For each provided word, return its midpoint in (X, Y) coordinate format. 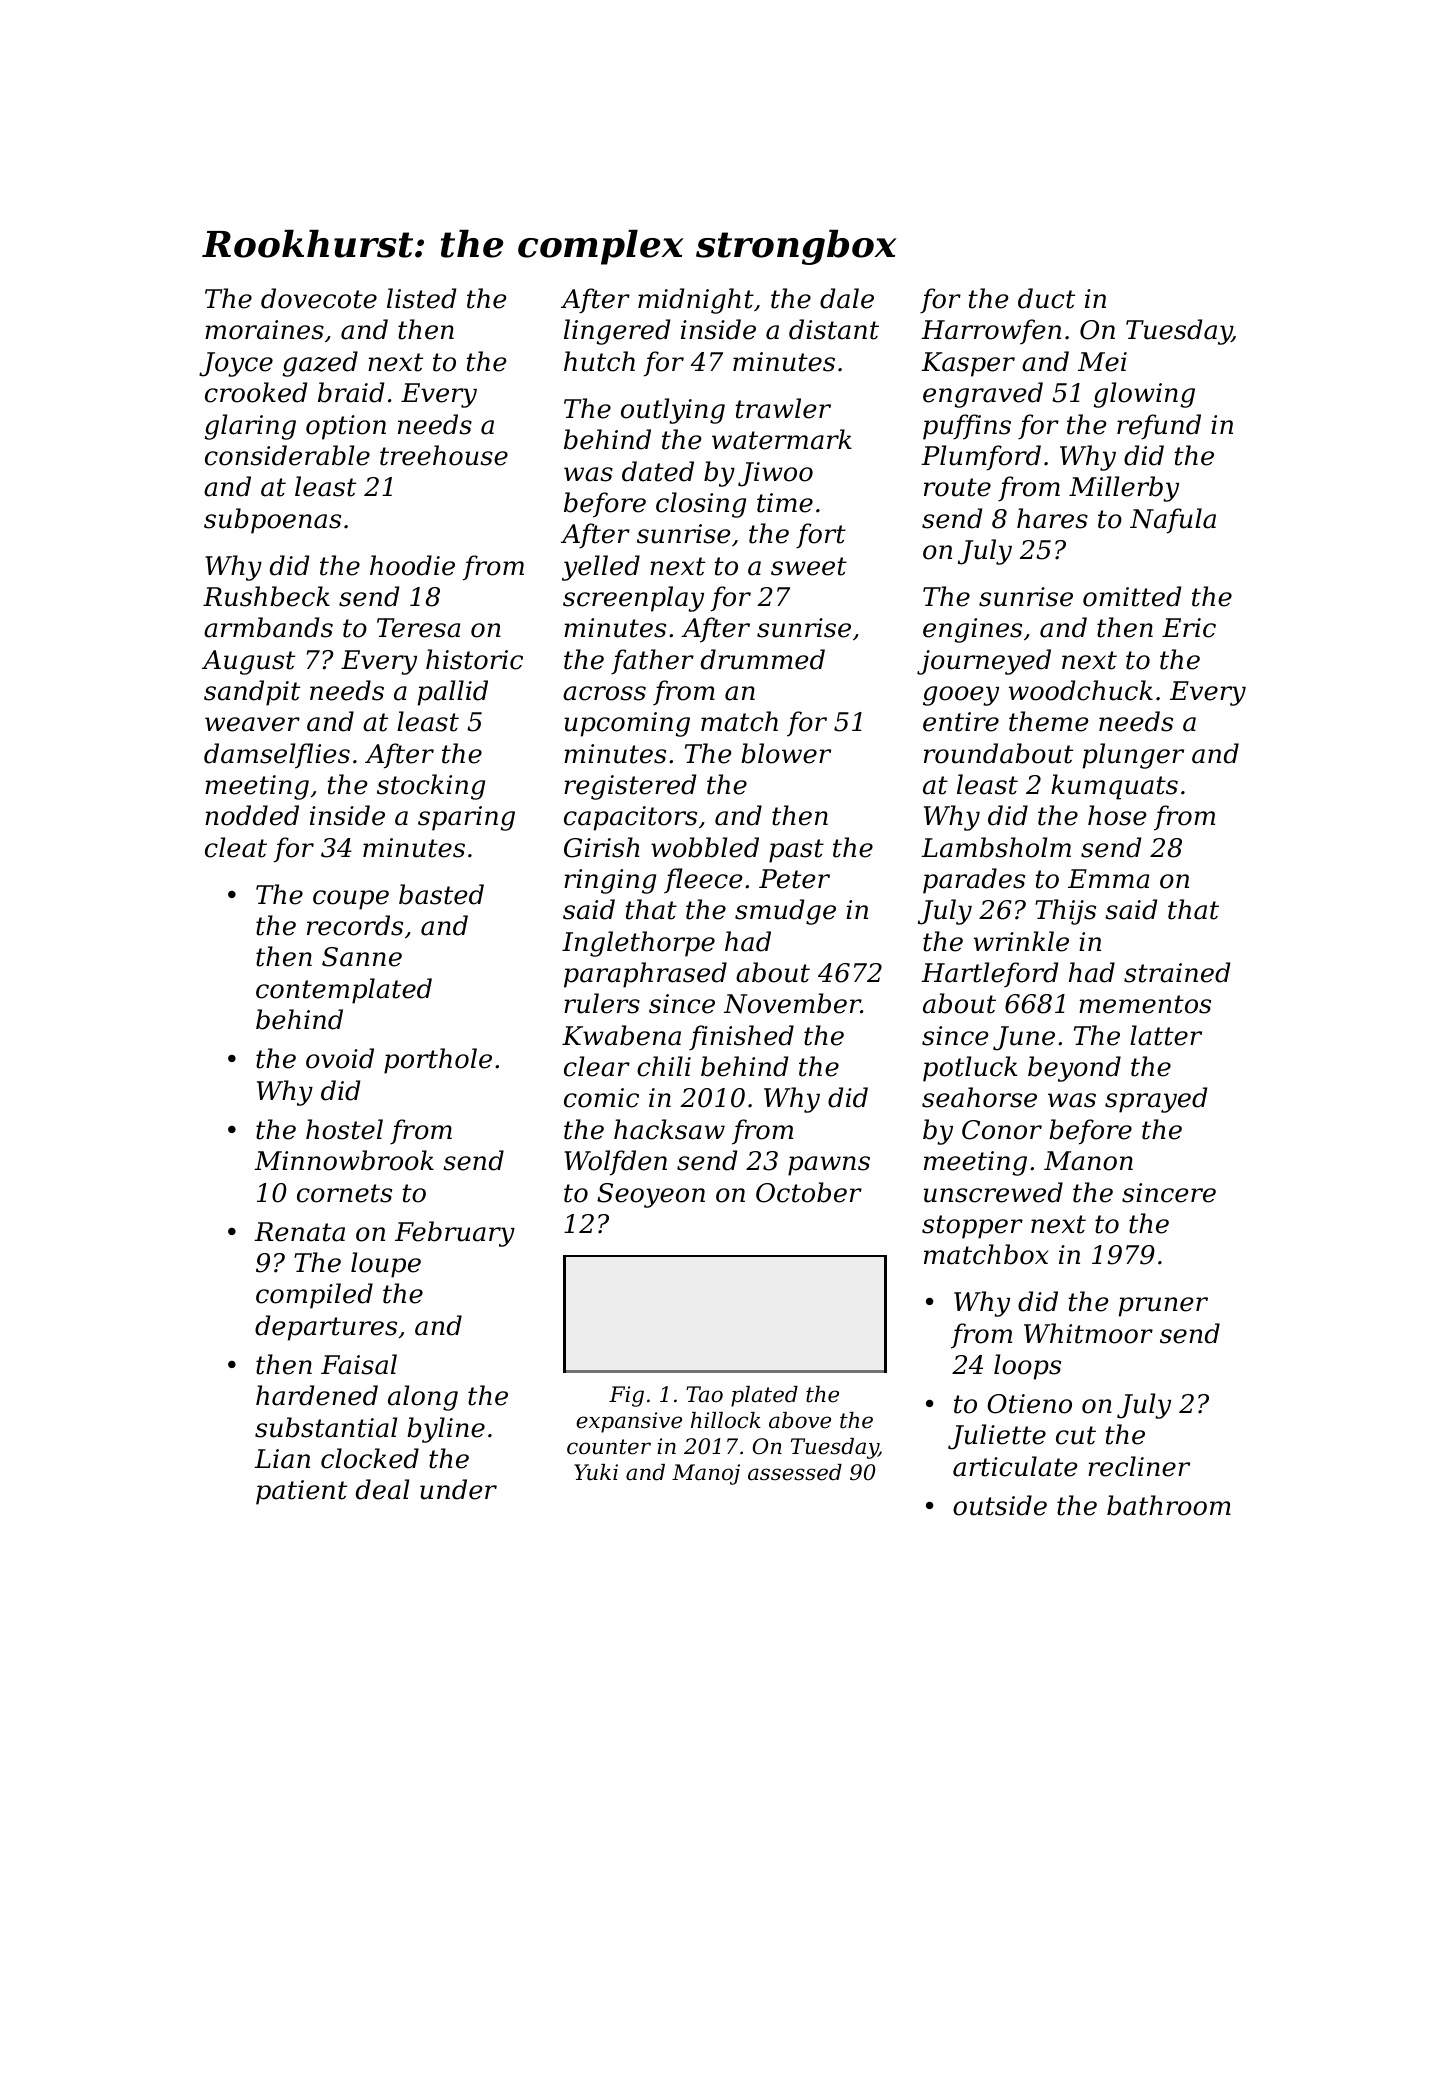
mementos (1145, 1004)
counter (609, 1447)
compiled (314, 1296)
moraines (264, 330)
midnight (696, 301)
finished (741, 1038)
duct (1046, 298)
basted (441, 894)
